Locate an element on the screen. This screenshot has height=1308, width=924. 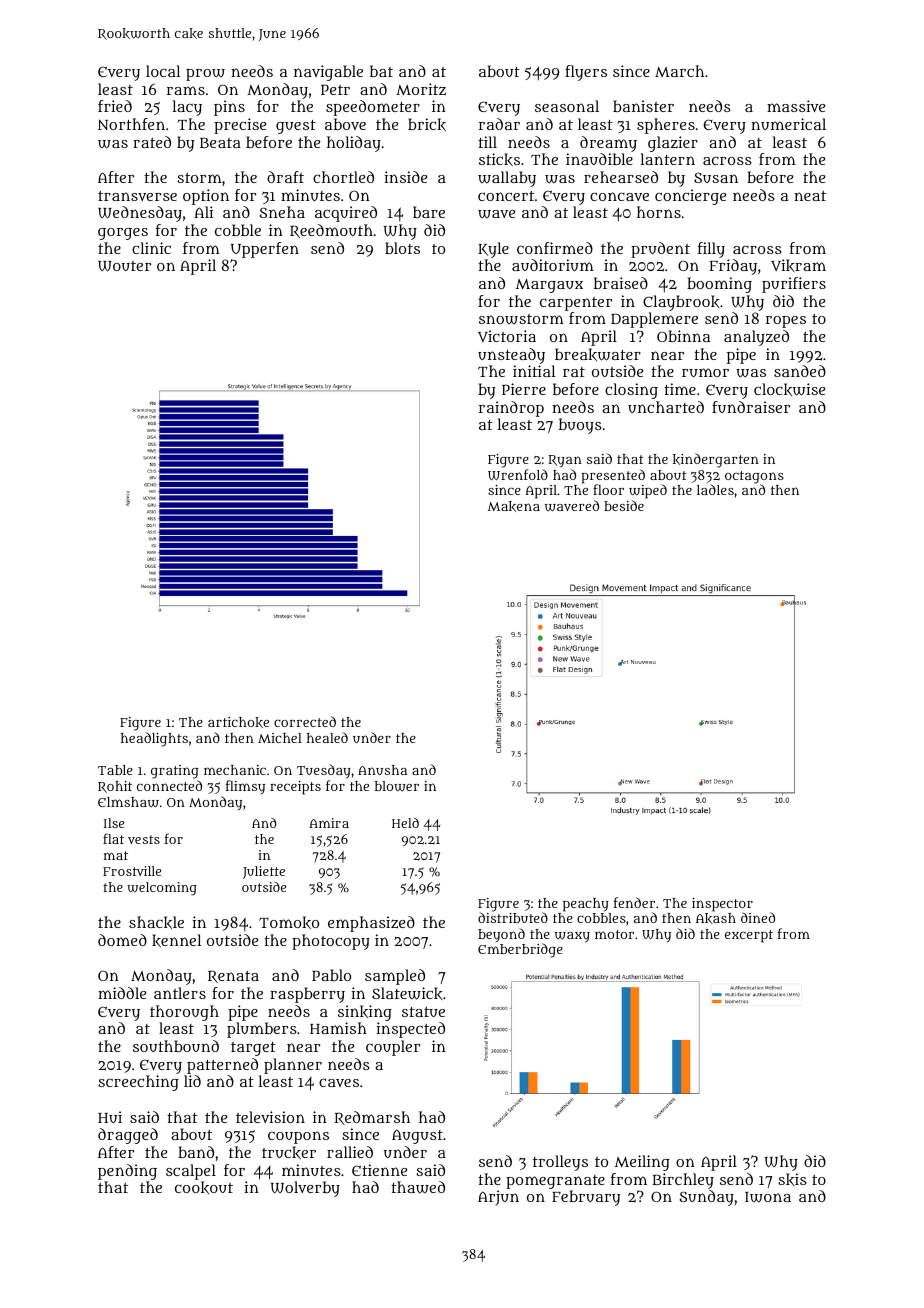
dined is located at coordinates (758, 917).
